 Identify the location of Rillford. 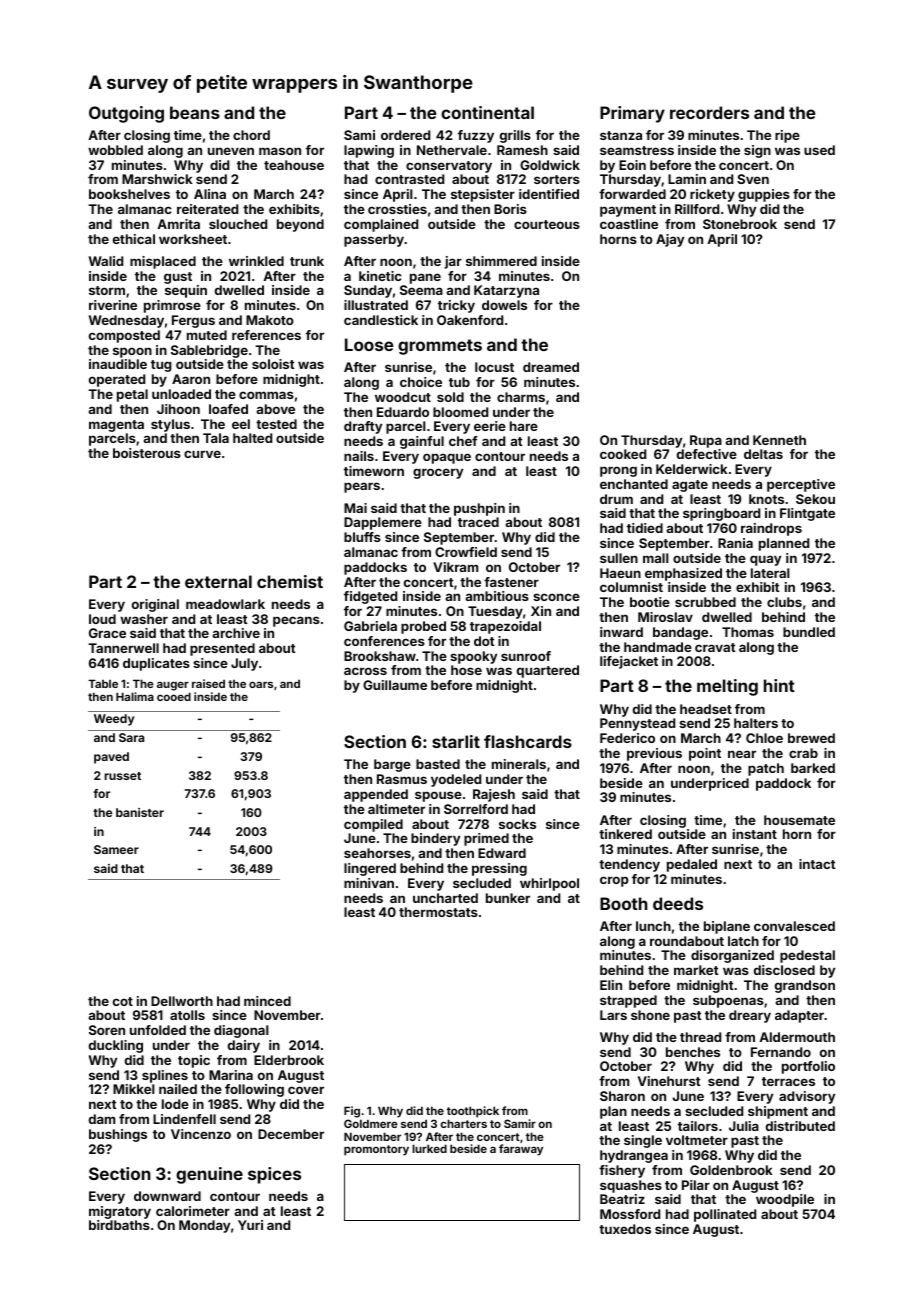
(697, 209).
